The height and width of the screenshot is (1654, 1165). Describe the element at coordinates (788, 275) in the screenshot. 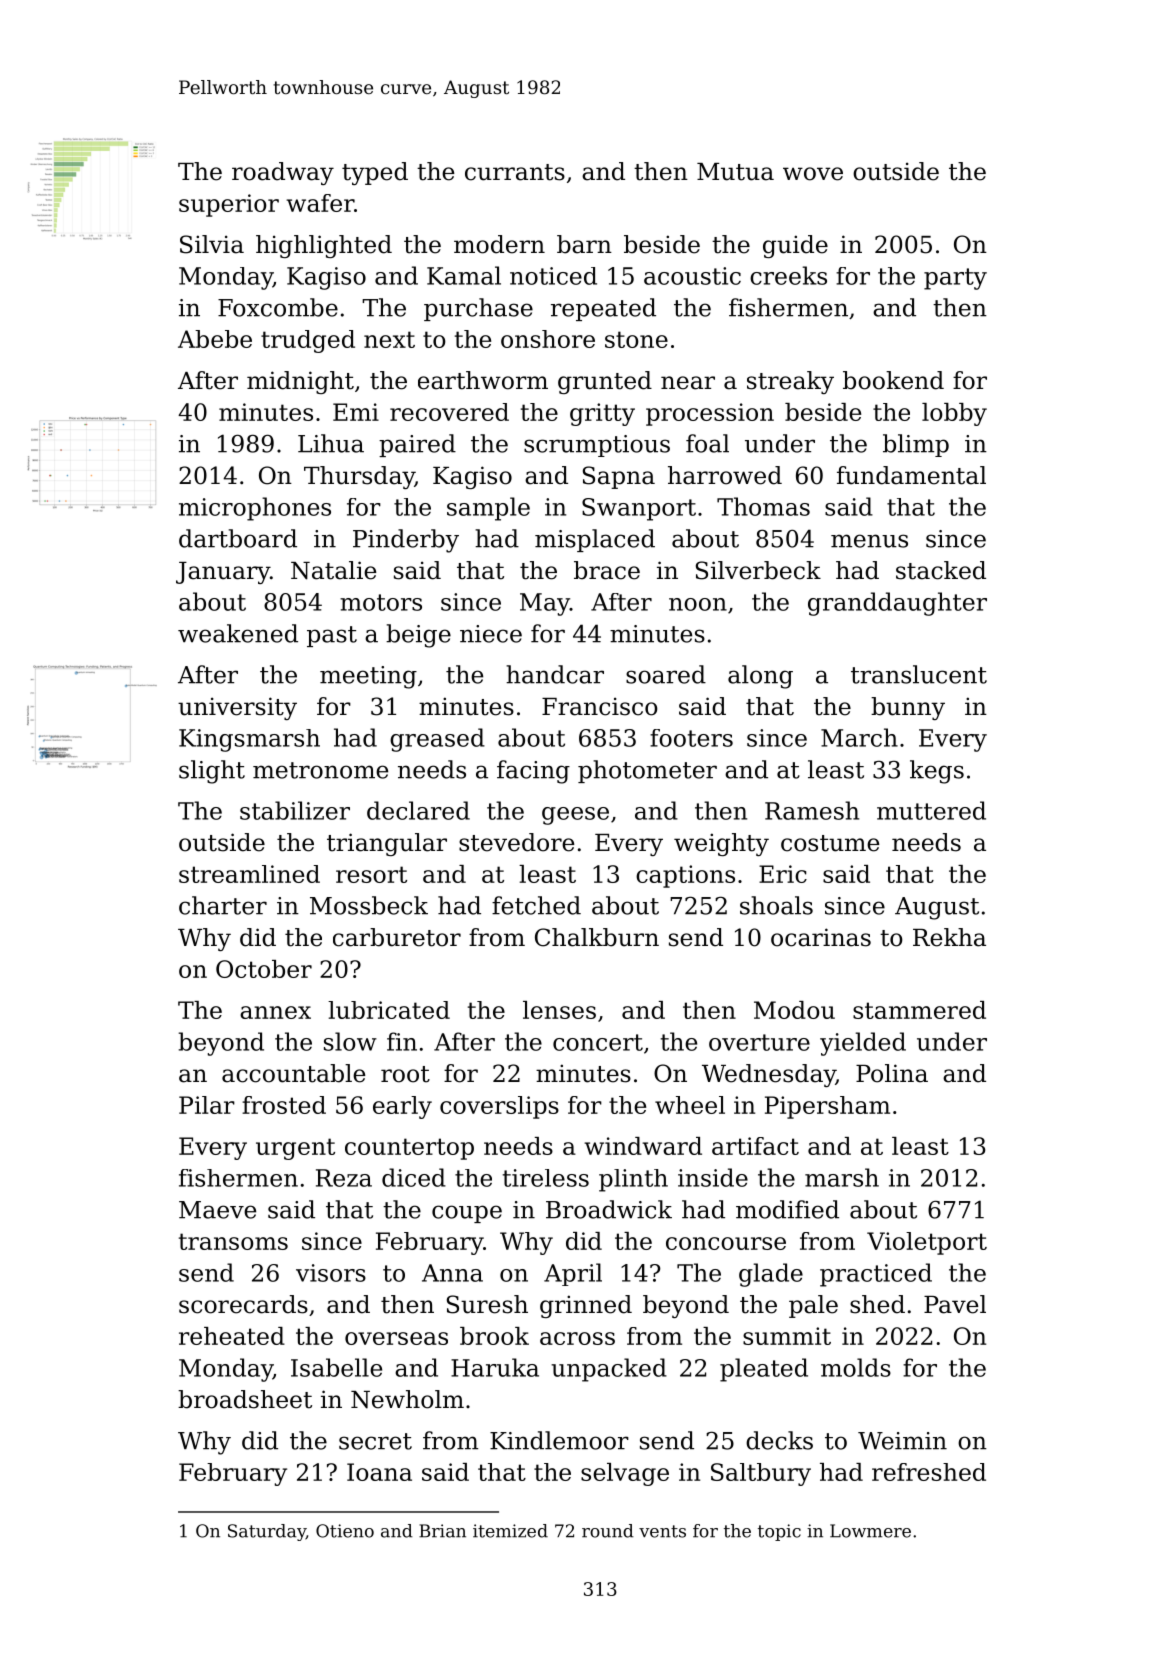

I see `creeks` at that location.
